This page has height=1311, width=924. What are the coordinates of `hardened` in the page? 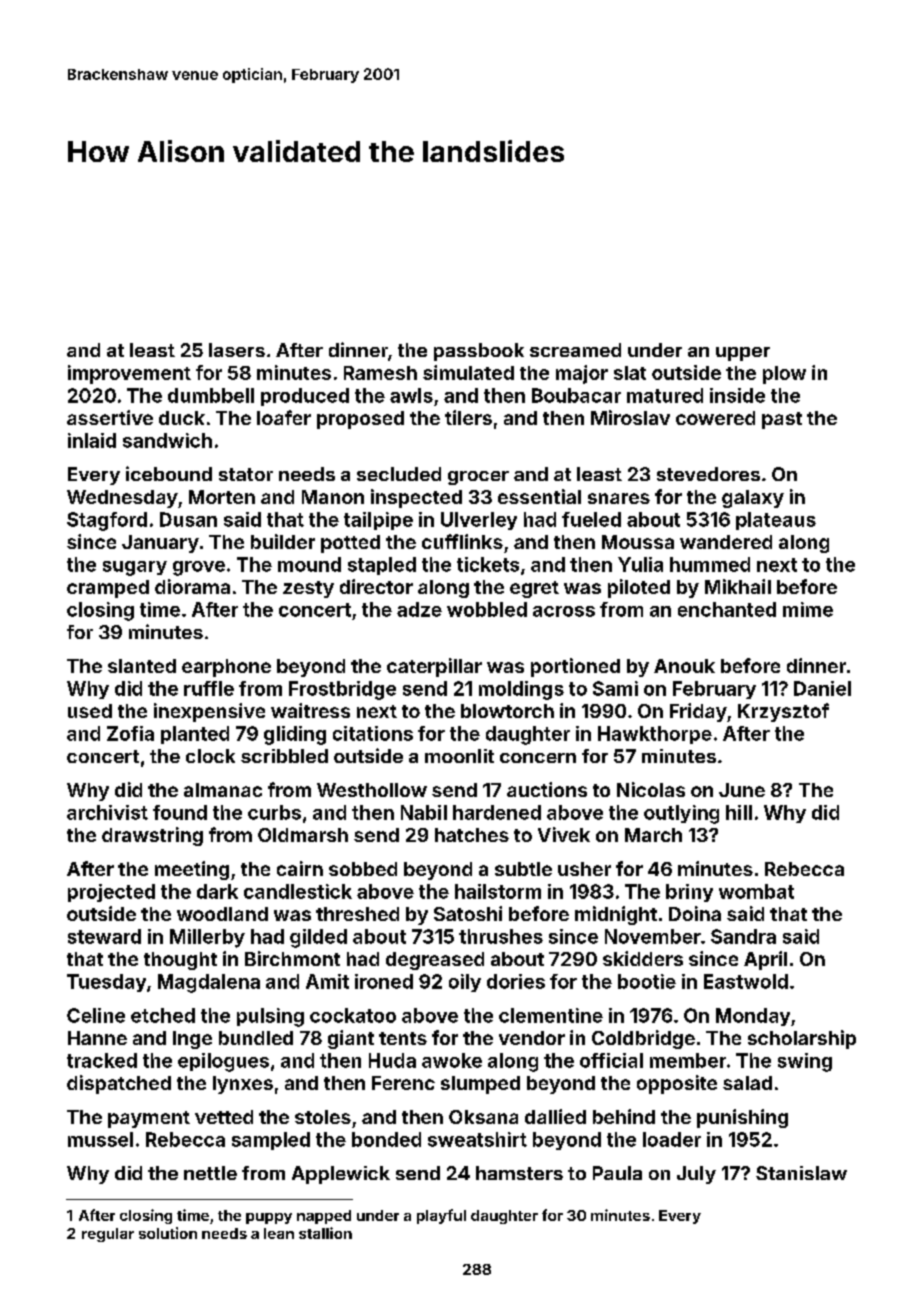 It's located at (497, 812).
